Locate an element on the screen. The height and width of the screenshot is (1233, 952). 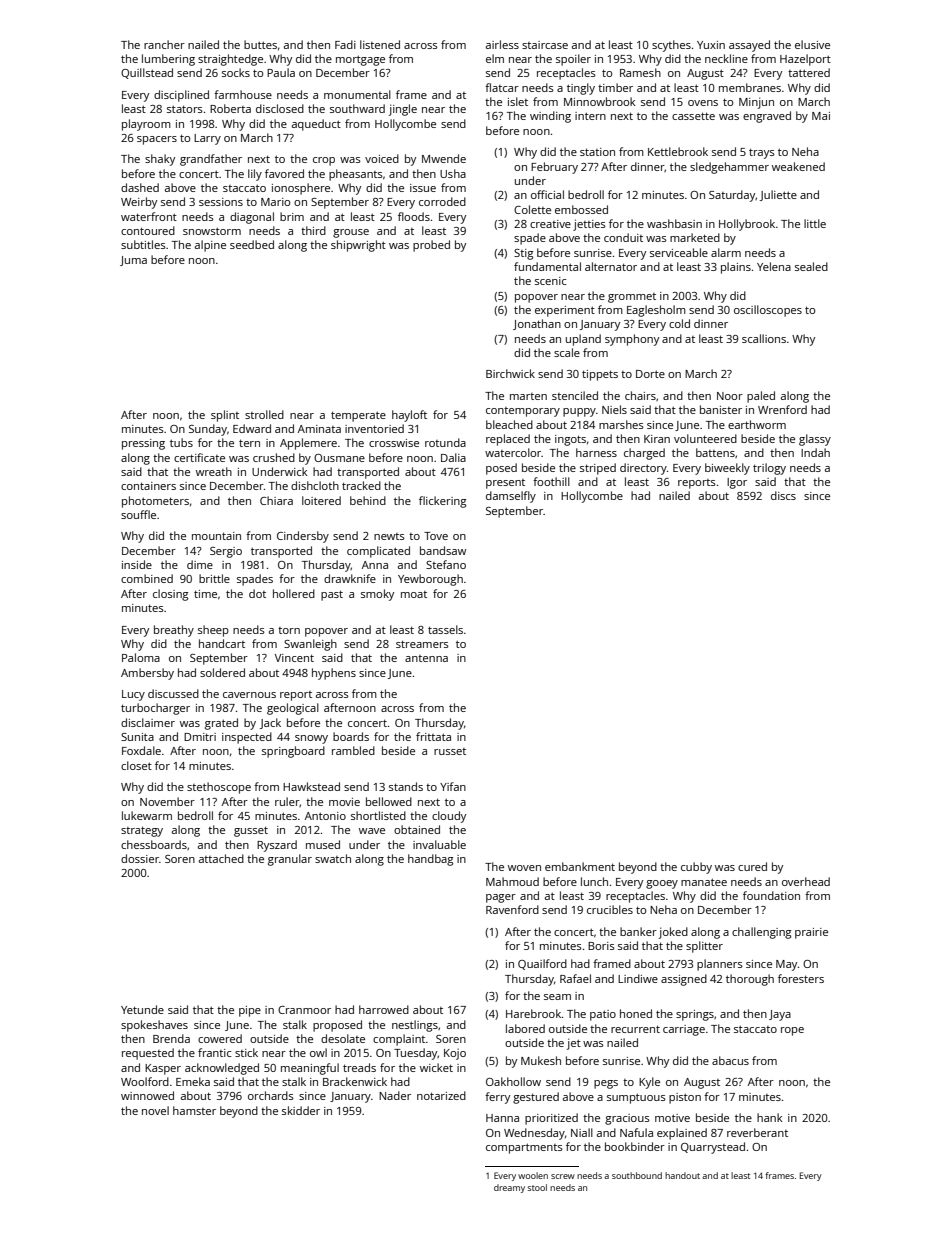
crucibles is located at coordinates (610, 909).
